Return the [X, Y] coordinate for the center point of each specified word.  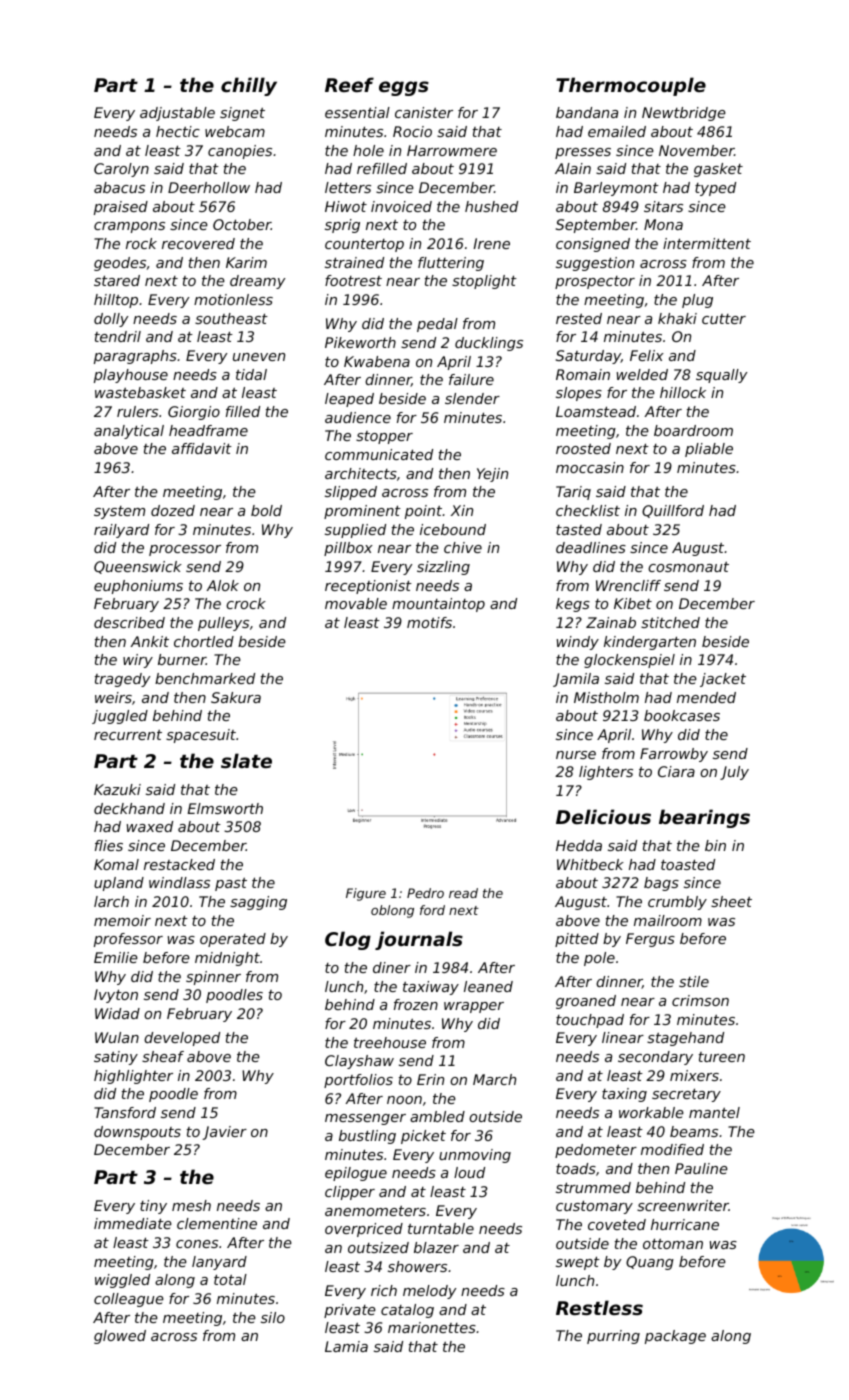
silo [273, 1317]
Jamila [576, 680]
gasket [718, 170]
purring [613, 1337]
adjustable [177, 114]
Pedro [425, 893]
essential [357, 112]
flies [109, 845]
